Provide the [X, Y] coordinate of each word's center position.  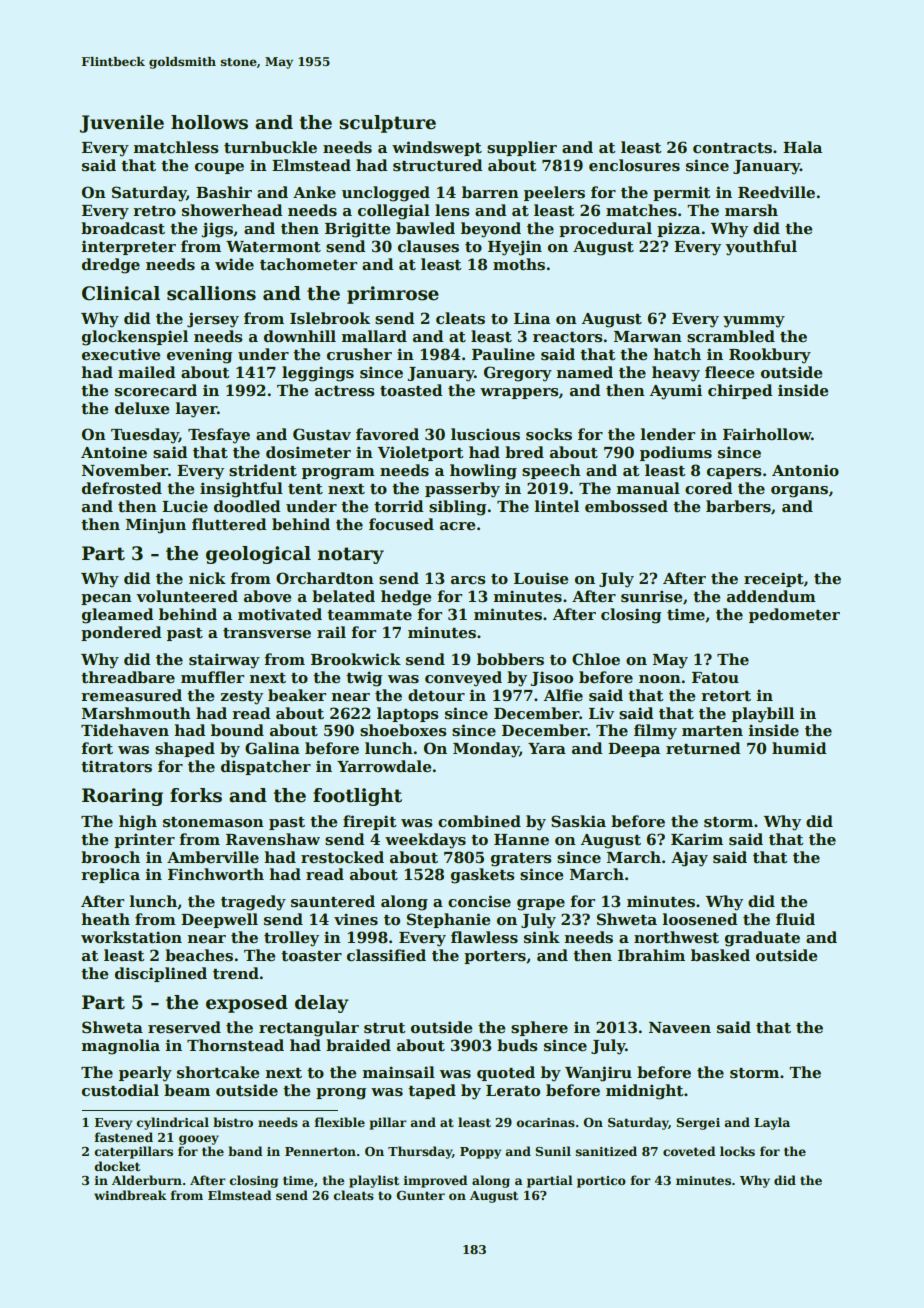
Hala [802, 147]
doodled [247, 506]
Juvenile [122, 124]
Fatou [715, 677]
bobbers [510, 659]
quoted [506, 1073]
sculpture [387, 124]
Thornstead [235, 1045]
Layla [772, 1123]
